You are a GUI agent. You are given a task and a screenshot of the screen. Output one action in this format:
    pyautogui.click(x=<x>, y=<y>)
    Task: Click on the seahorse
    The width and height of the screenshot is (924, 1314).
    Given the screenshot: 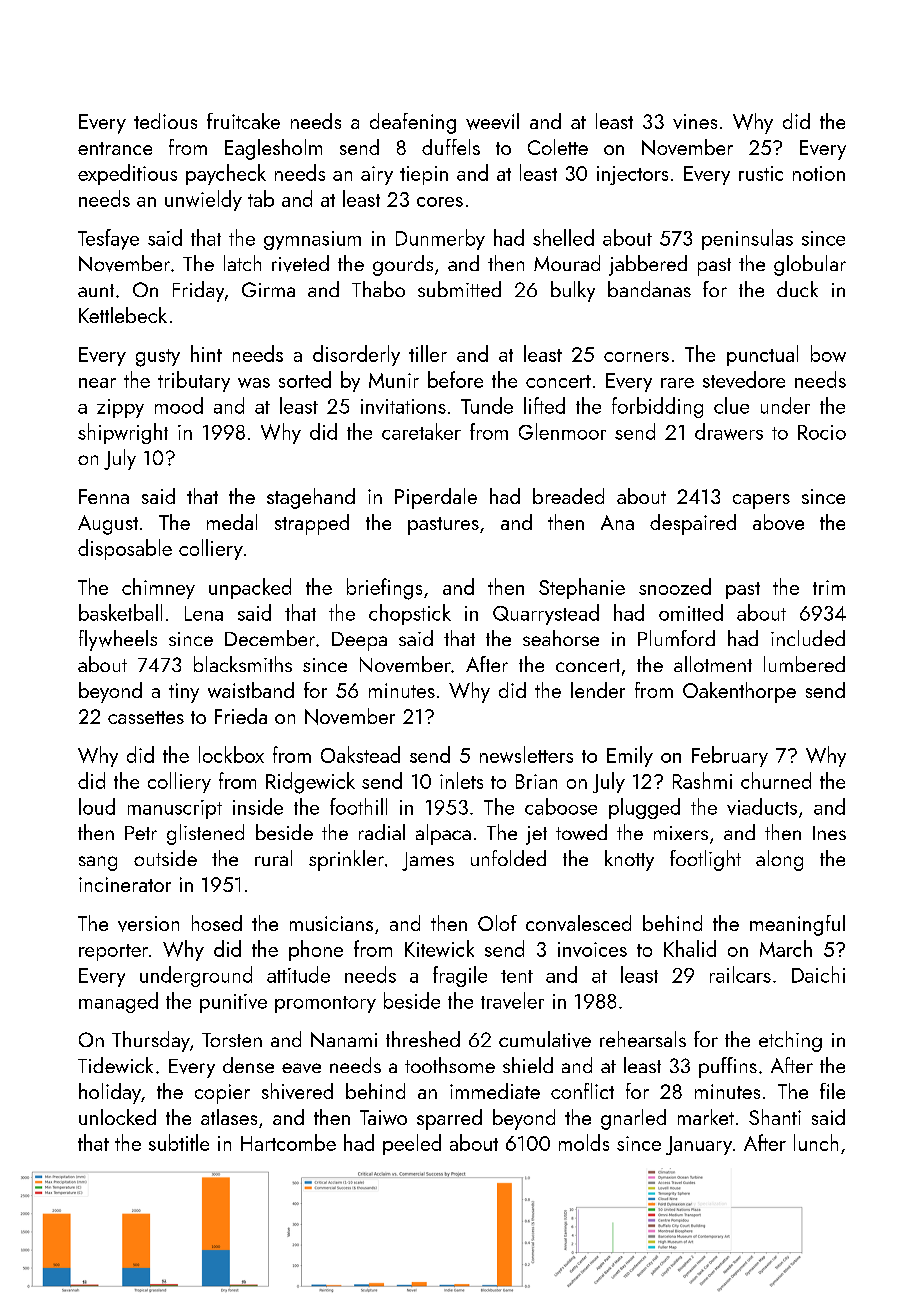 What is the action you would take?
    pyautogui.click(x=561, y=638)
